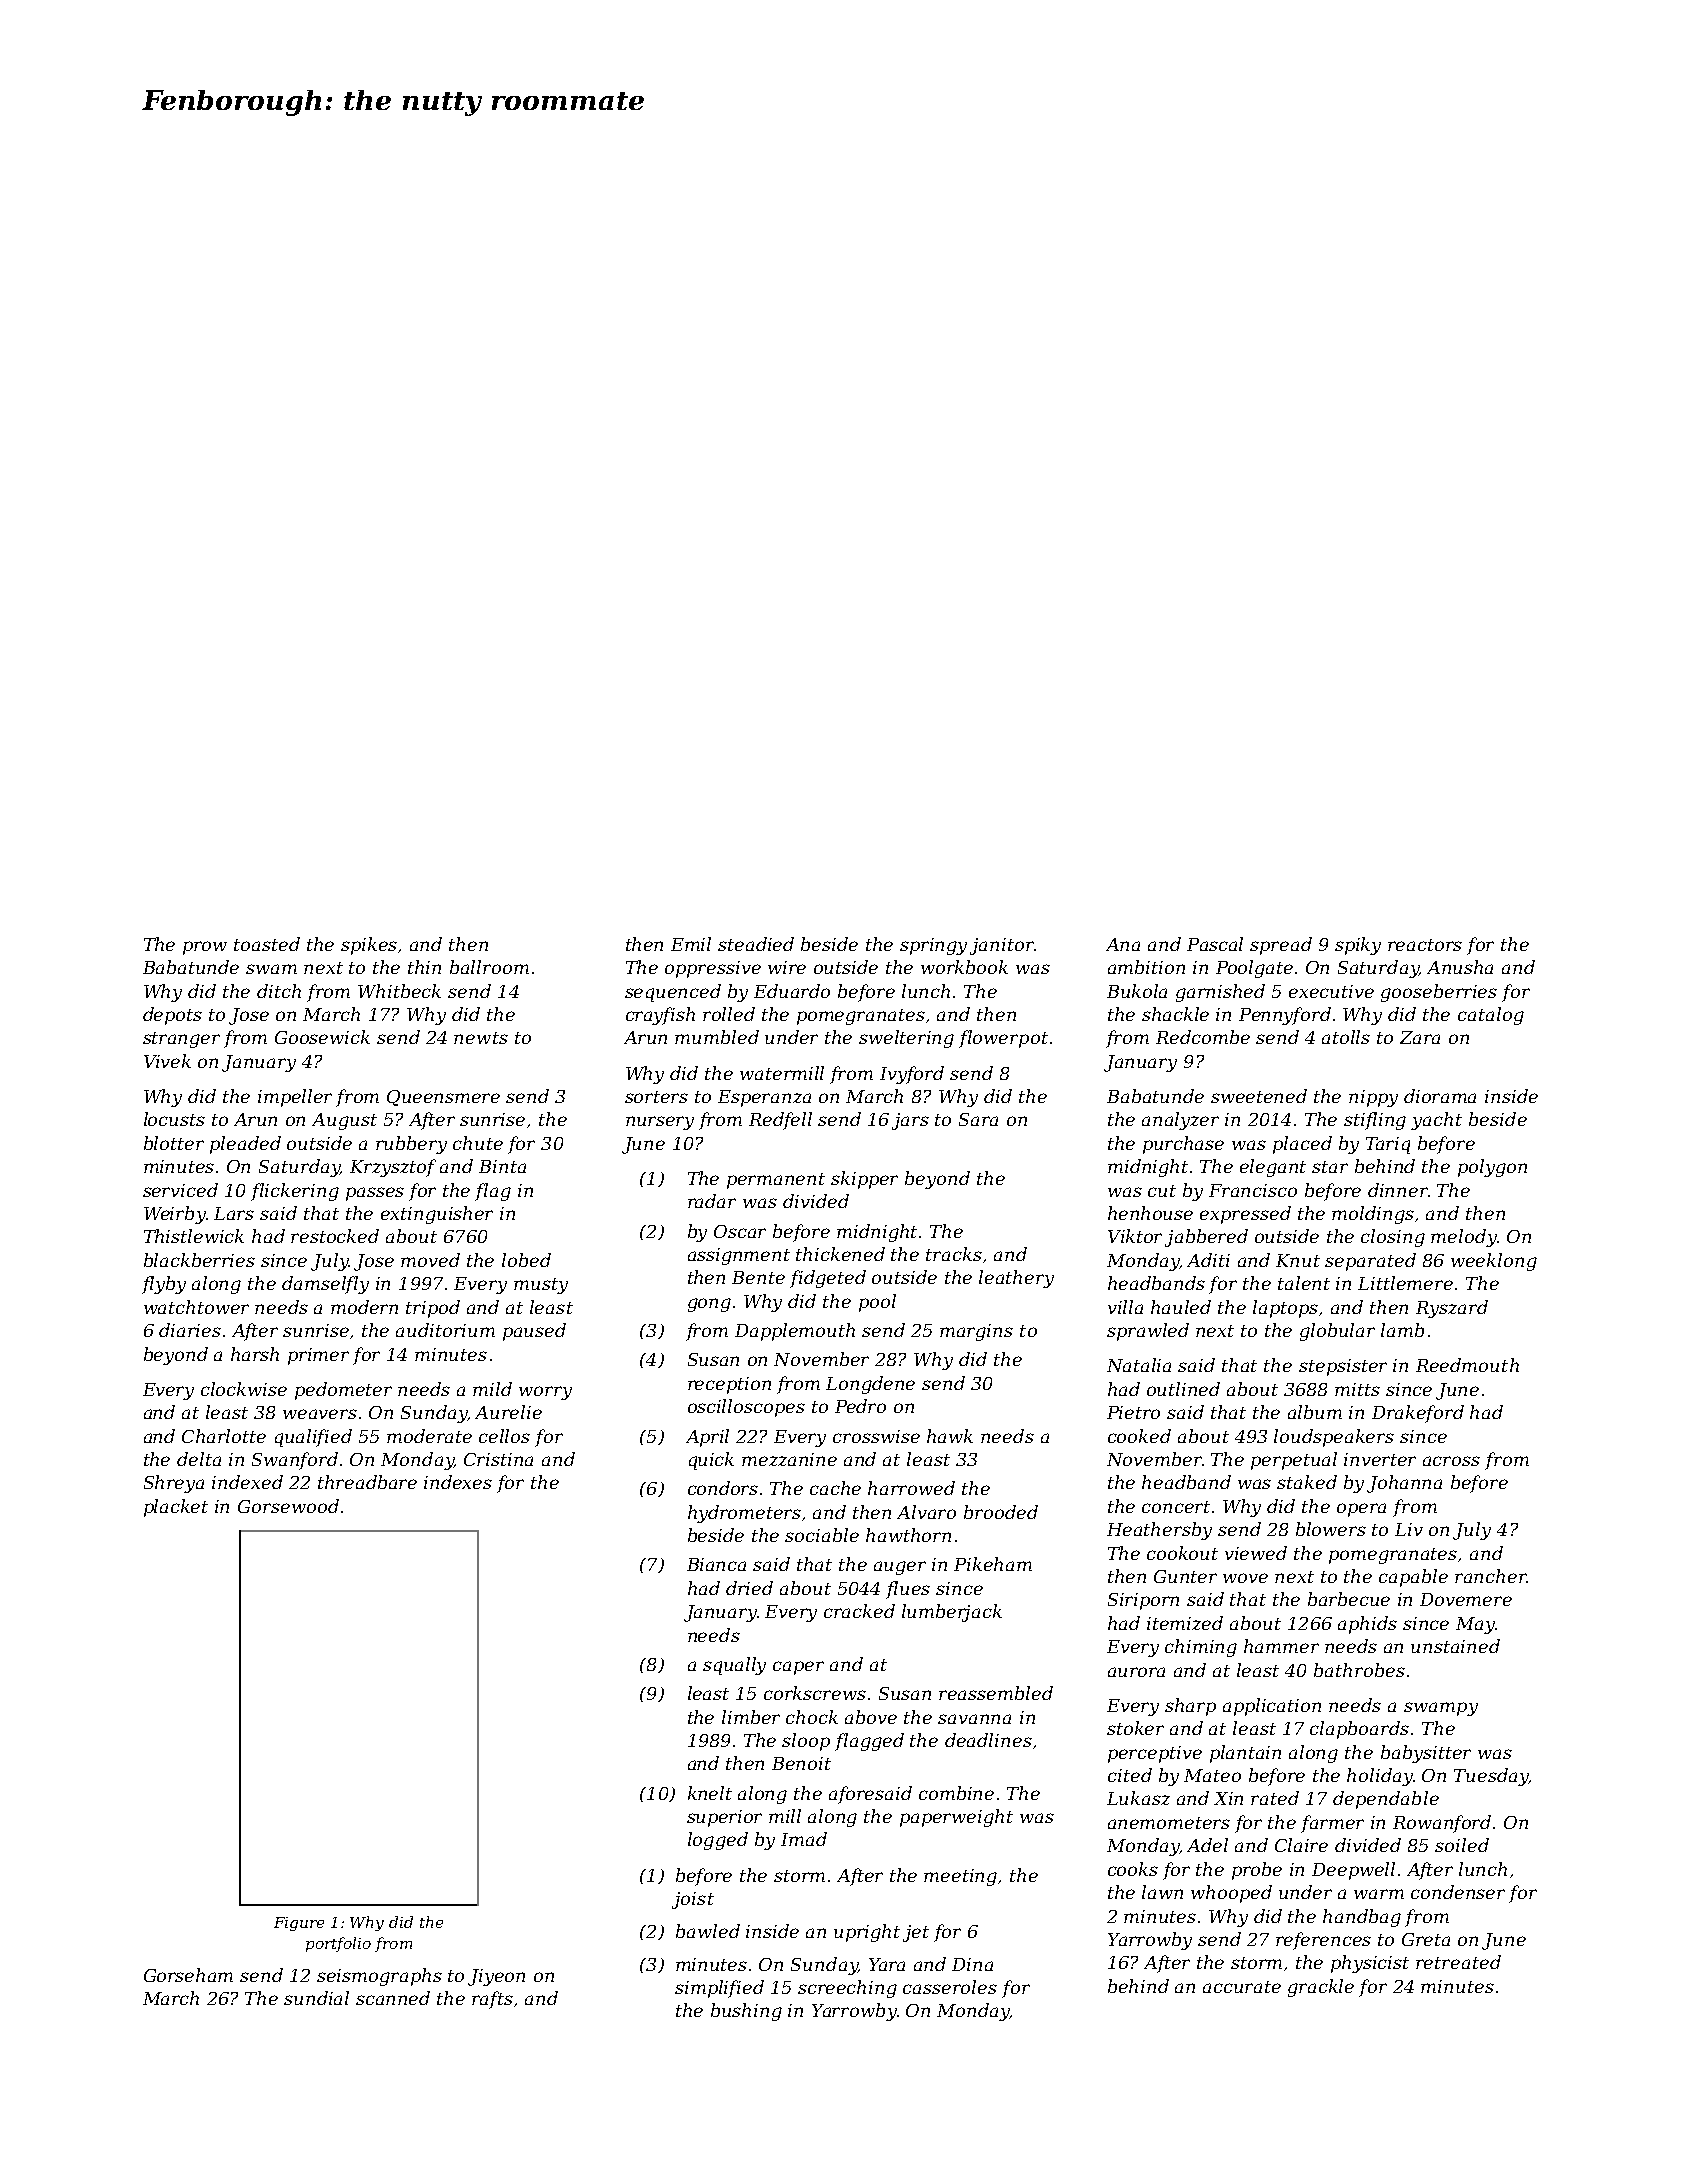  Describe the element at coordinates (364, 1307) in the document. I see `modern` at that location.
